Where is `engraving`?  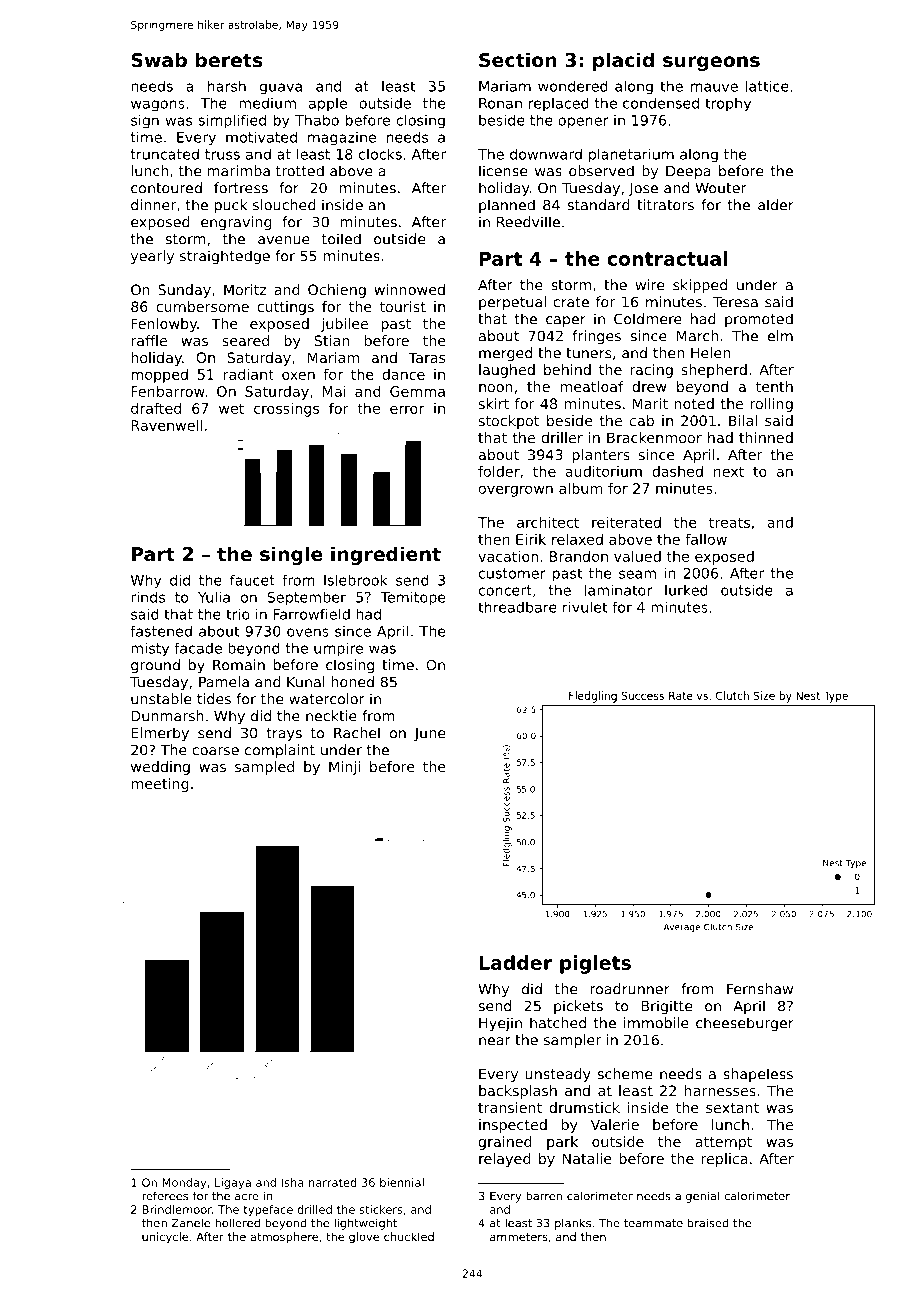
engraving is located at coordinates (236, 223).
